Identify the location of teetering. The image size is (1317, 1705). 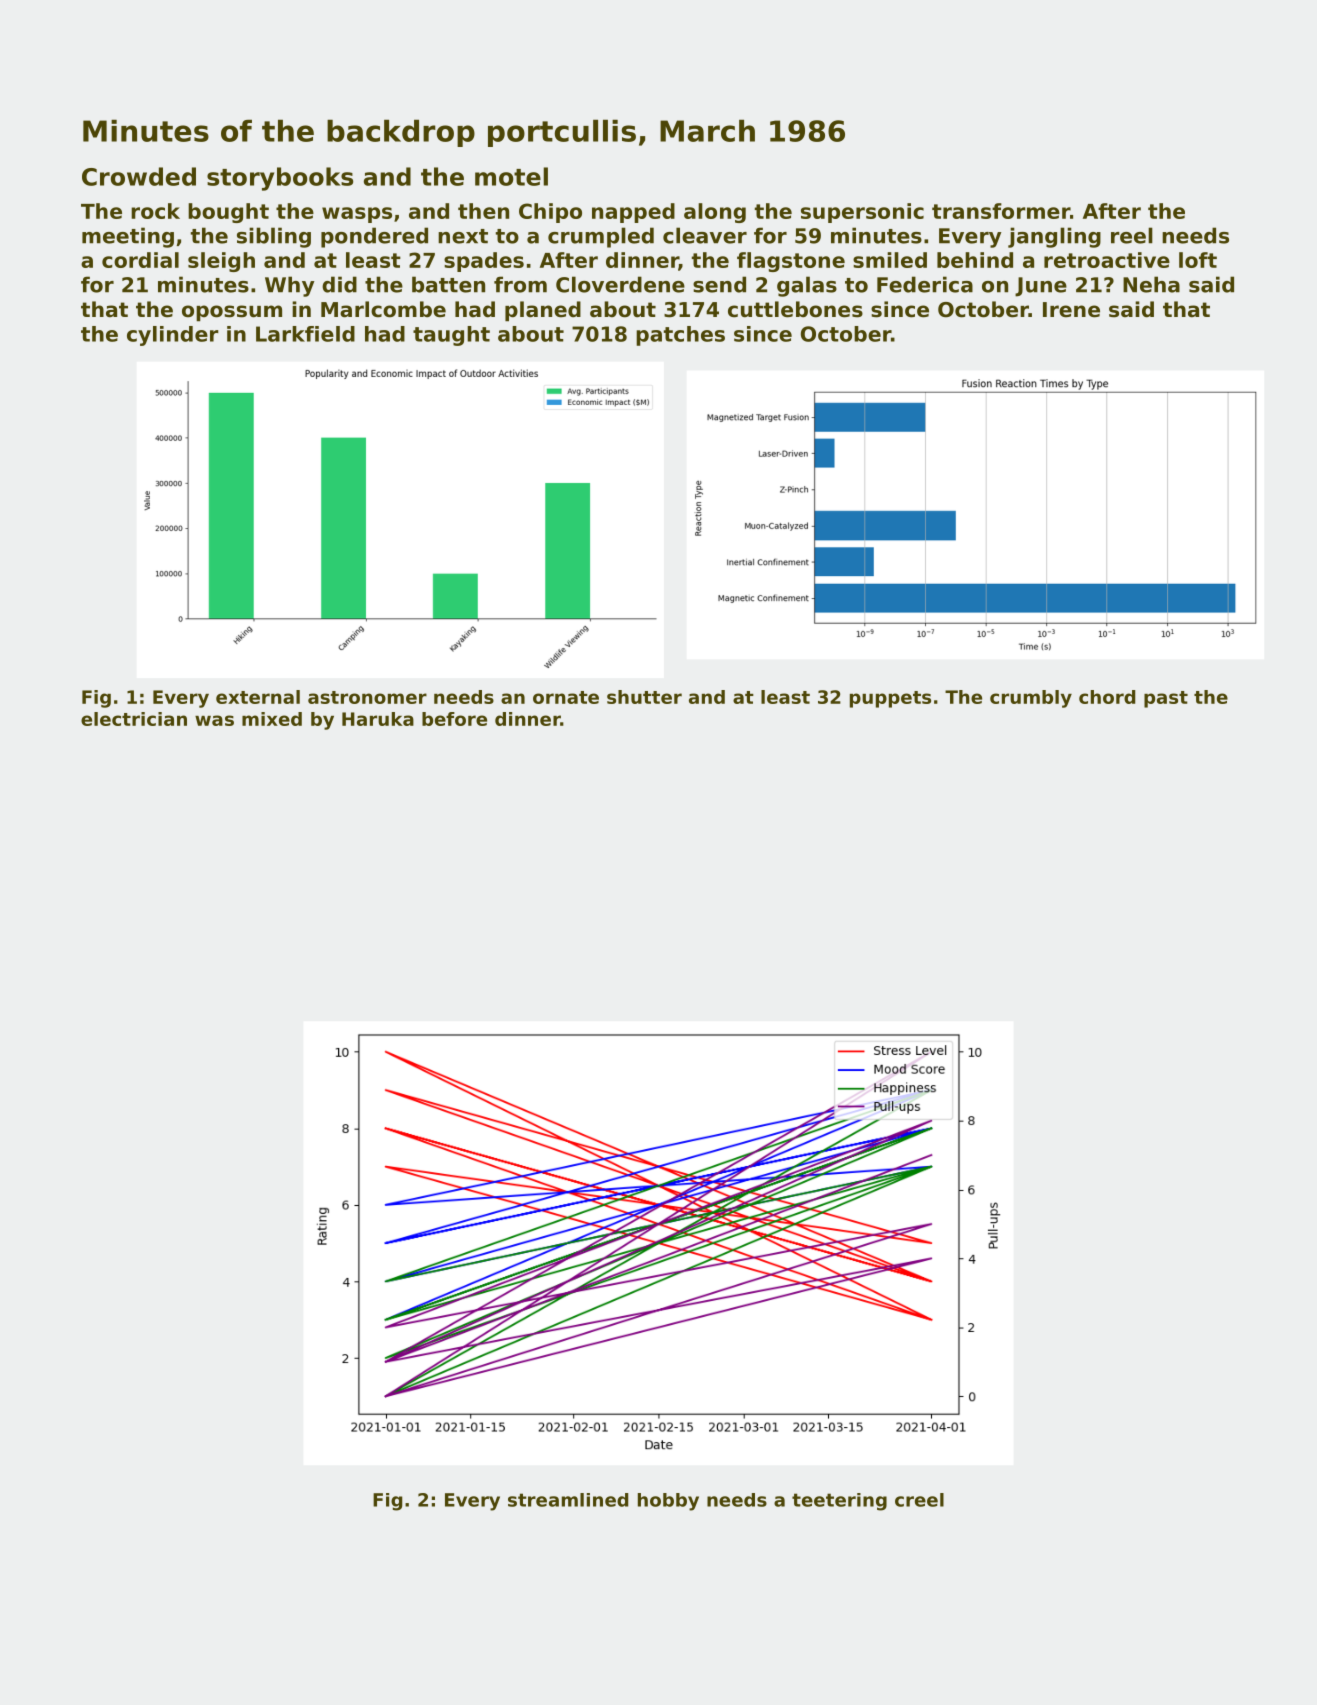
(839, 1502).
